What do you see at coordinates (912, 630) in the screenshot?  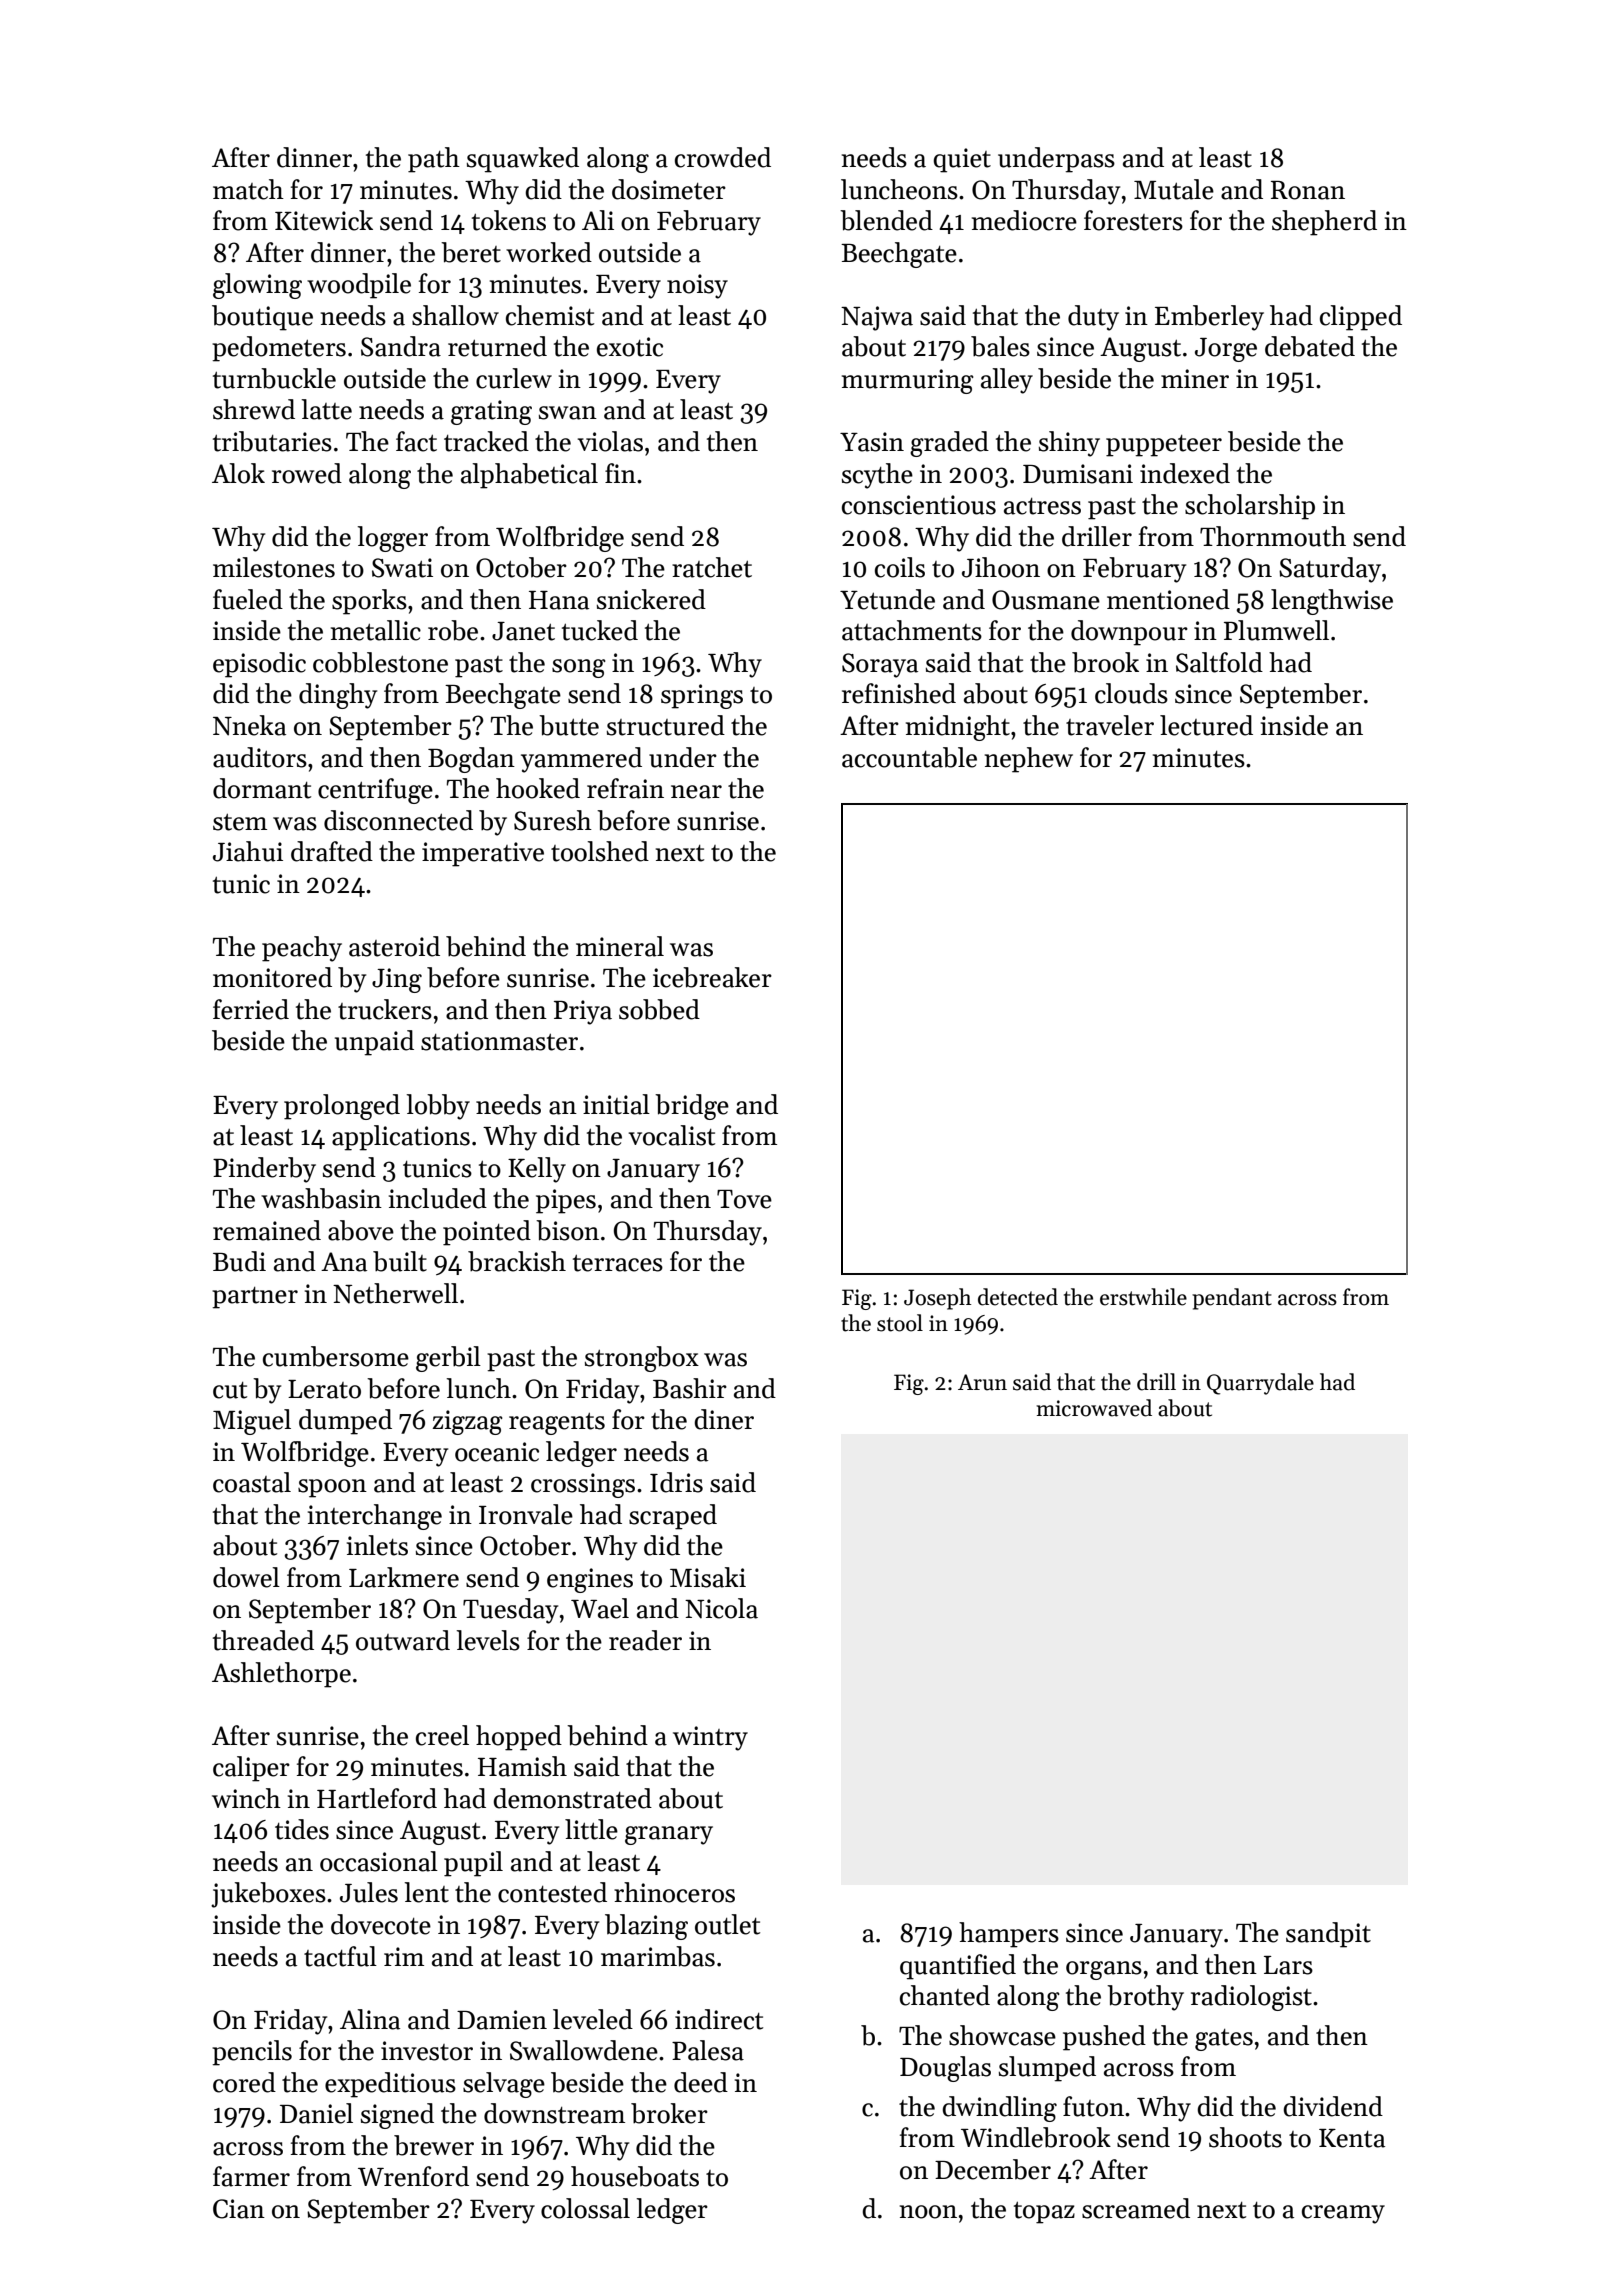 I see `attachments` at bounding box center [912, 630].
